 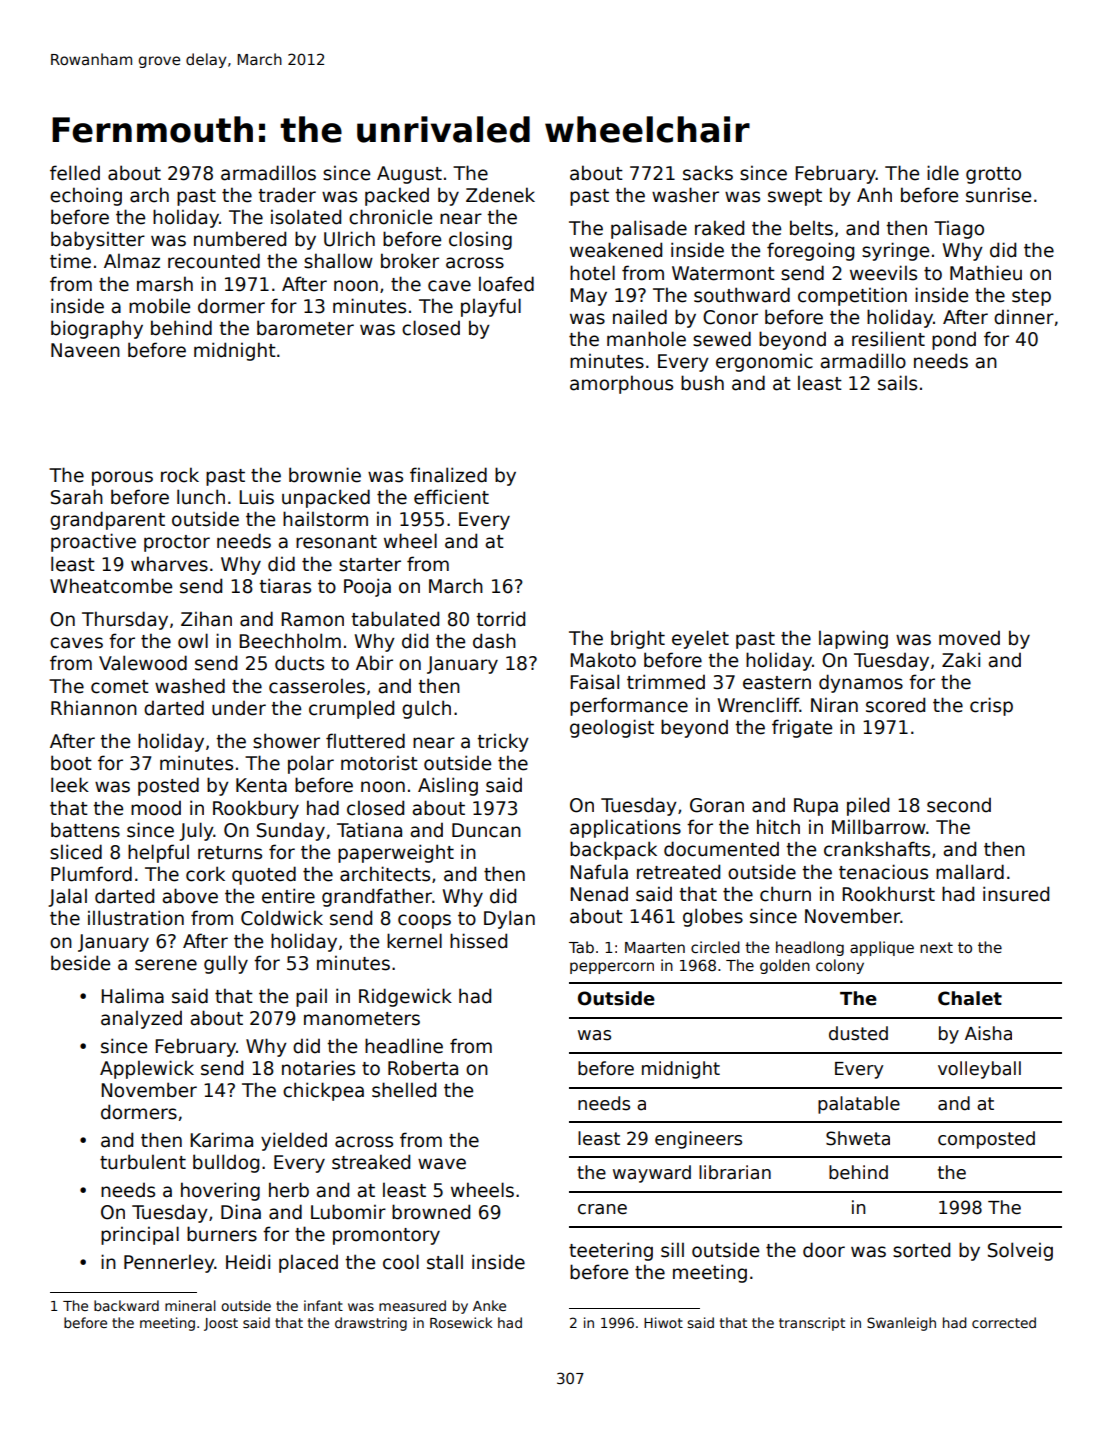 What do you see at coordinates (86, 196) in the screenshot?
I see `echoing` at bounding box center [86, 196].
